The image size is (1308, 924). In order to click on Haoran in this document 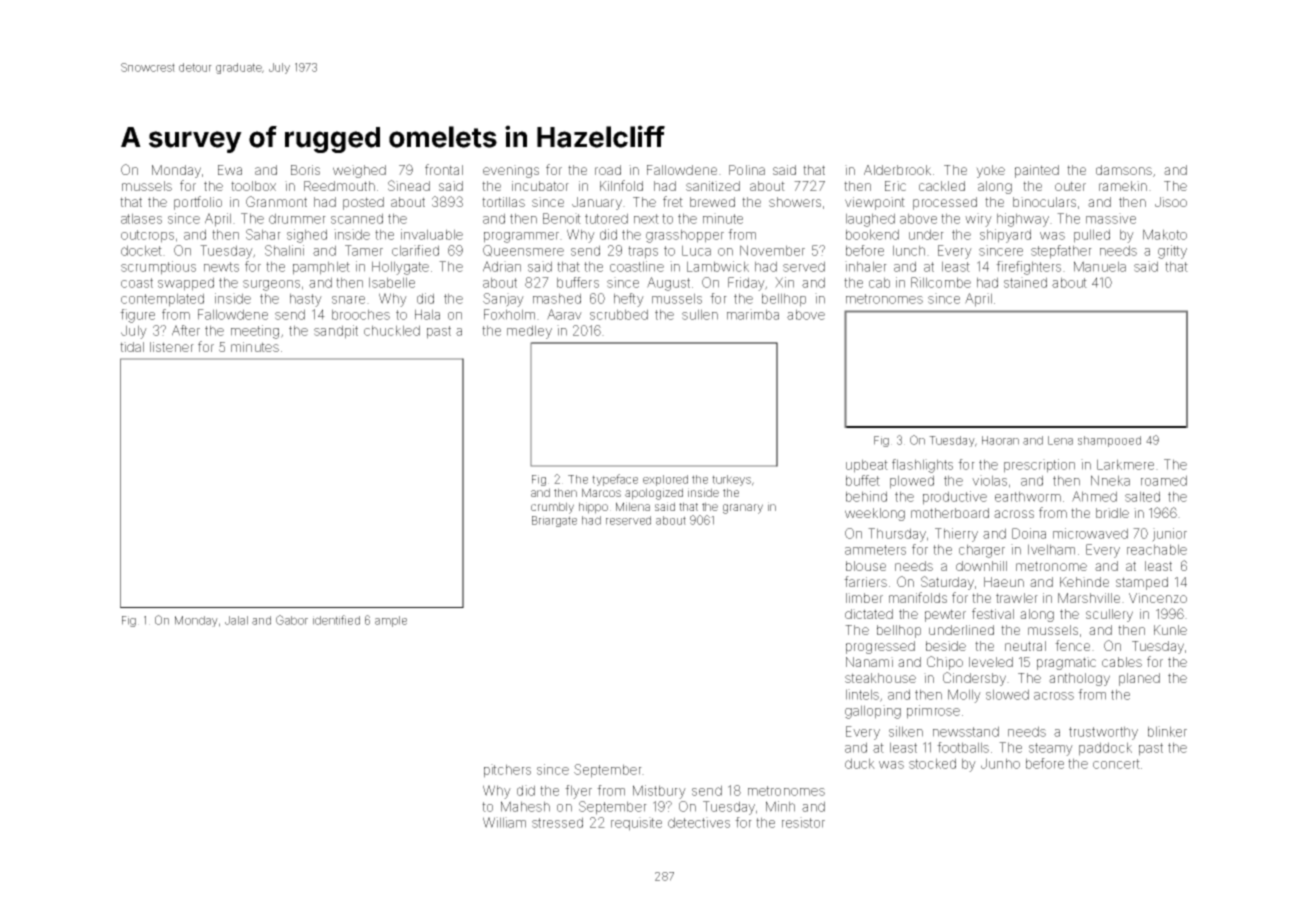, I will do `click(1000, 440)`.
